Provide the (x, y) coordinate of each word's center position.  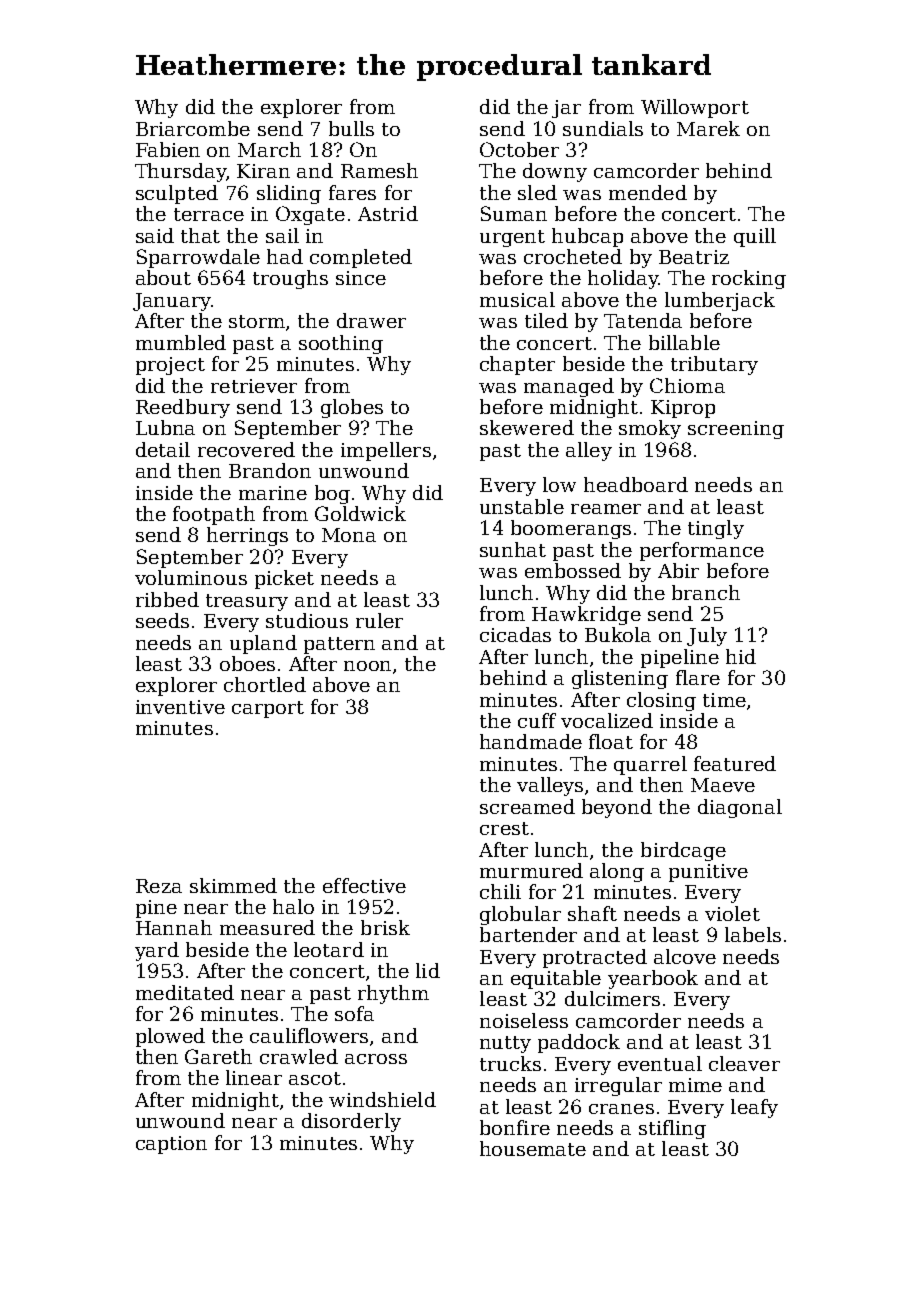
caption (171, 1145)
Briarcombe (193, 128)
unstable (522, 506)
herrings (247, 536)
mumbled (181, 342)
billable (684, 342)
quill (755, 237)
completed (361, 258)
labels (753, 934)
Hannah (174, 927)
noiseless (524, 1020)
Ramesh (379, 170)
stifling (672, 1129)
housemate (533, 1148)
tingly (716, 529)
